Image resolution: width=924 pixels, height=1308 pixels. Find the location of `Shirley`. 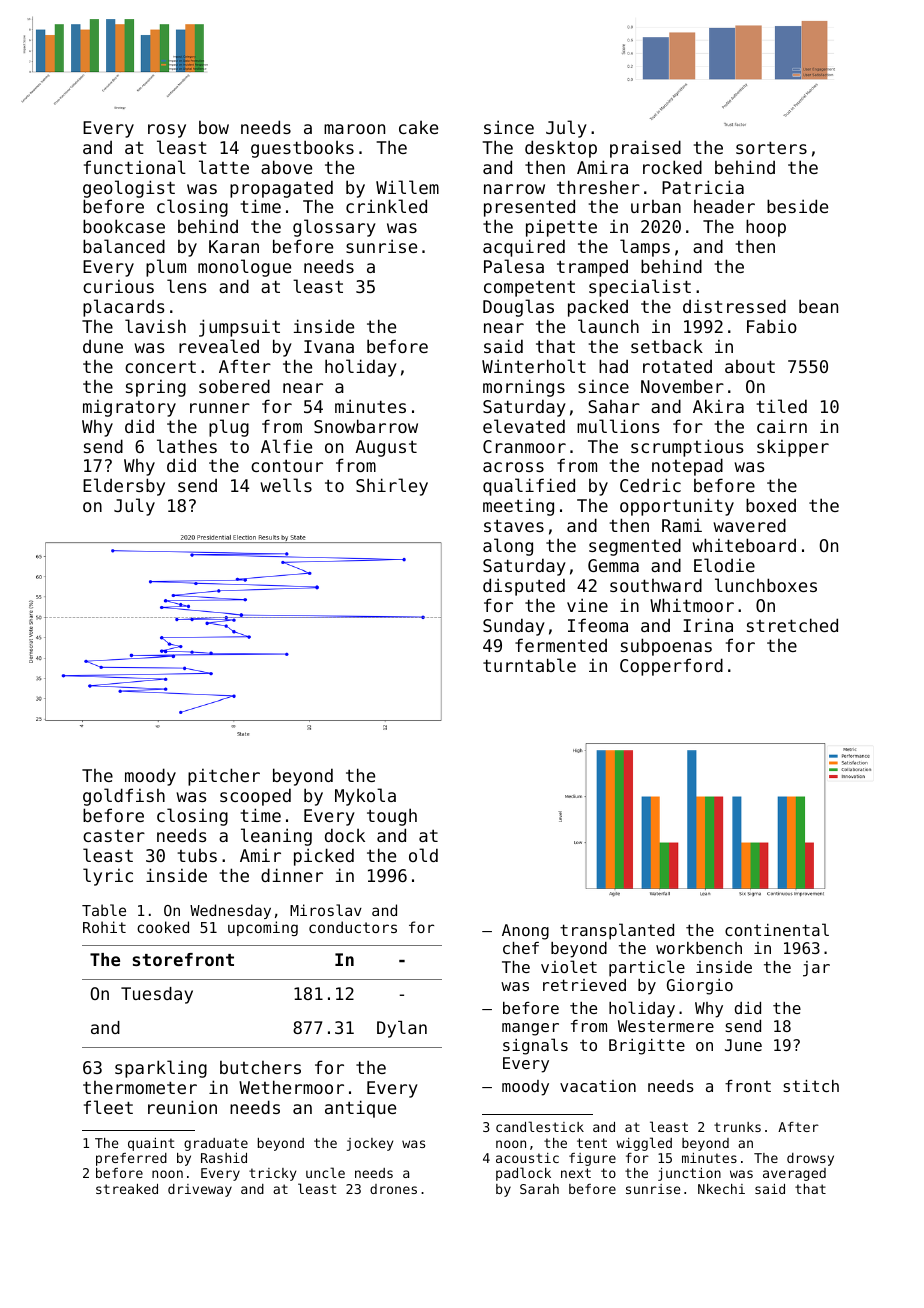

Shirley is located at coordinates (392, 487).
